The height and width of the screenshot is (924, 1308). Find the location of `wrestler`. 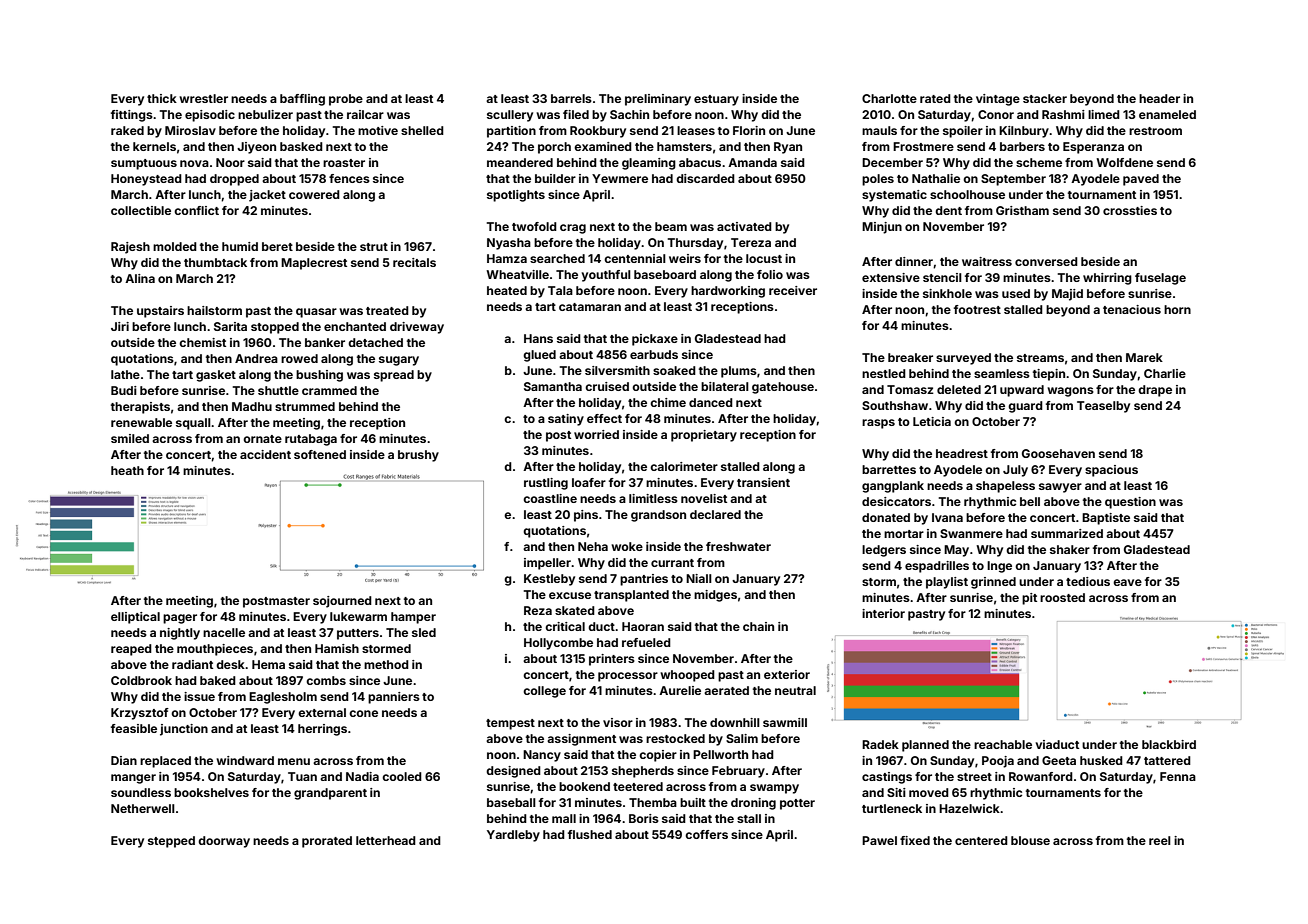

wrestler is located at coordinates (203, 98).
